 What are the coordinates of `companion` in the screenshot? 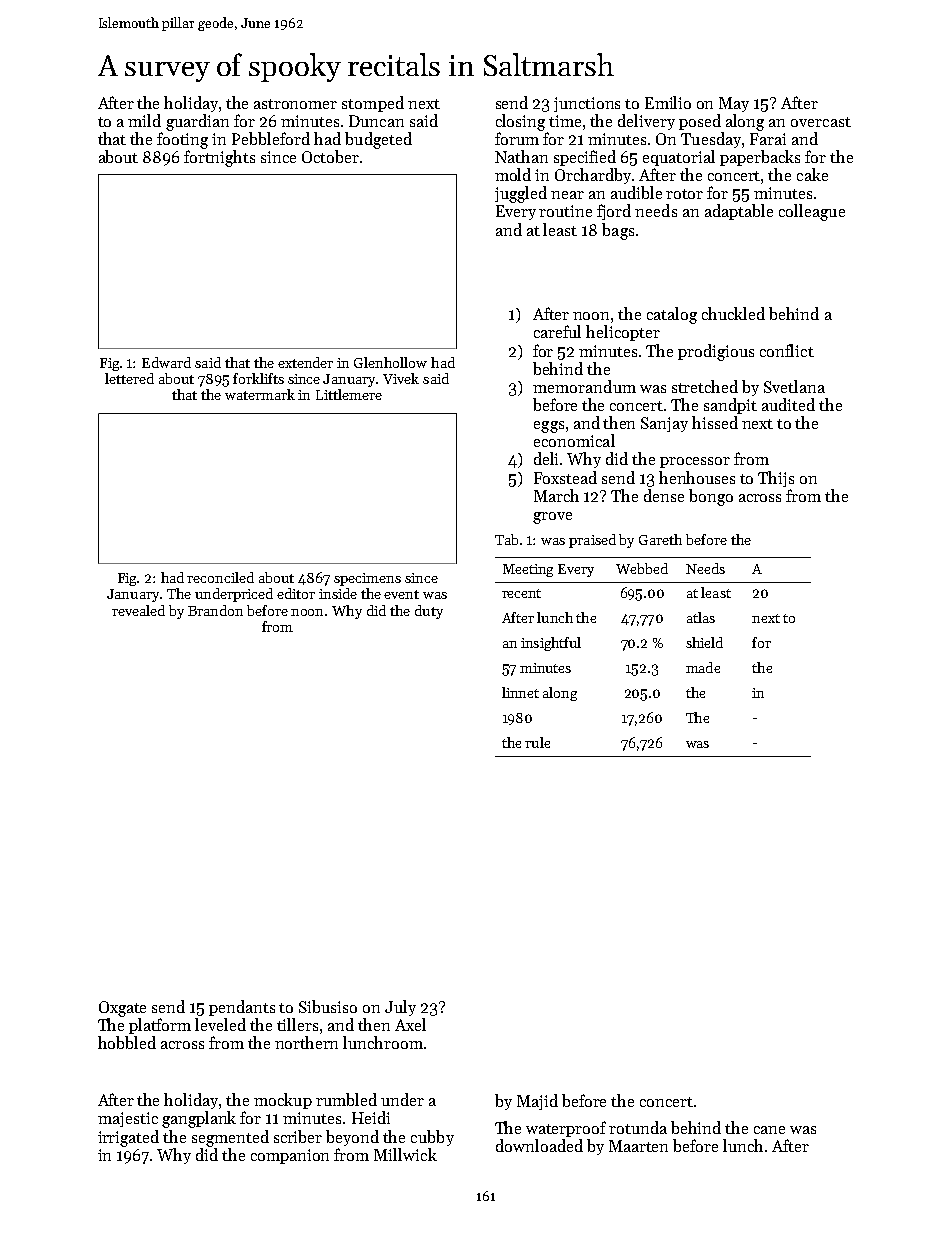 It's located at (290, 1156).
